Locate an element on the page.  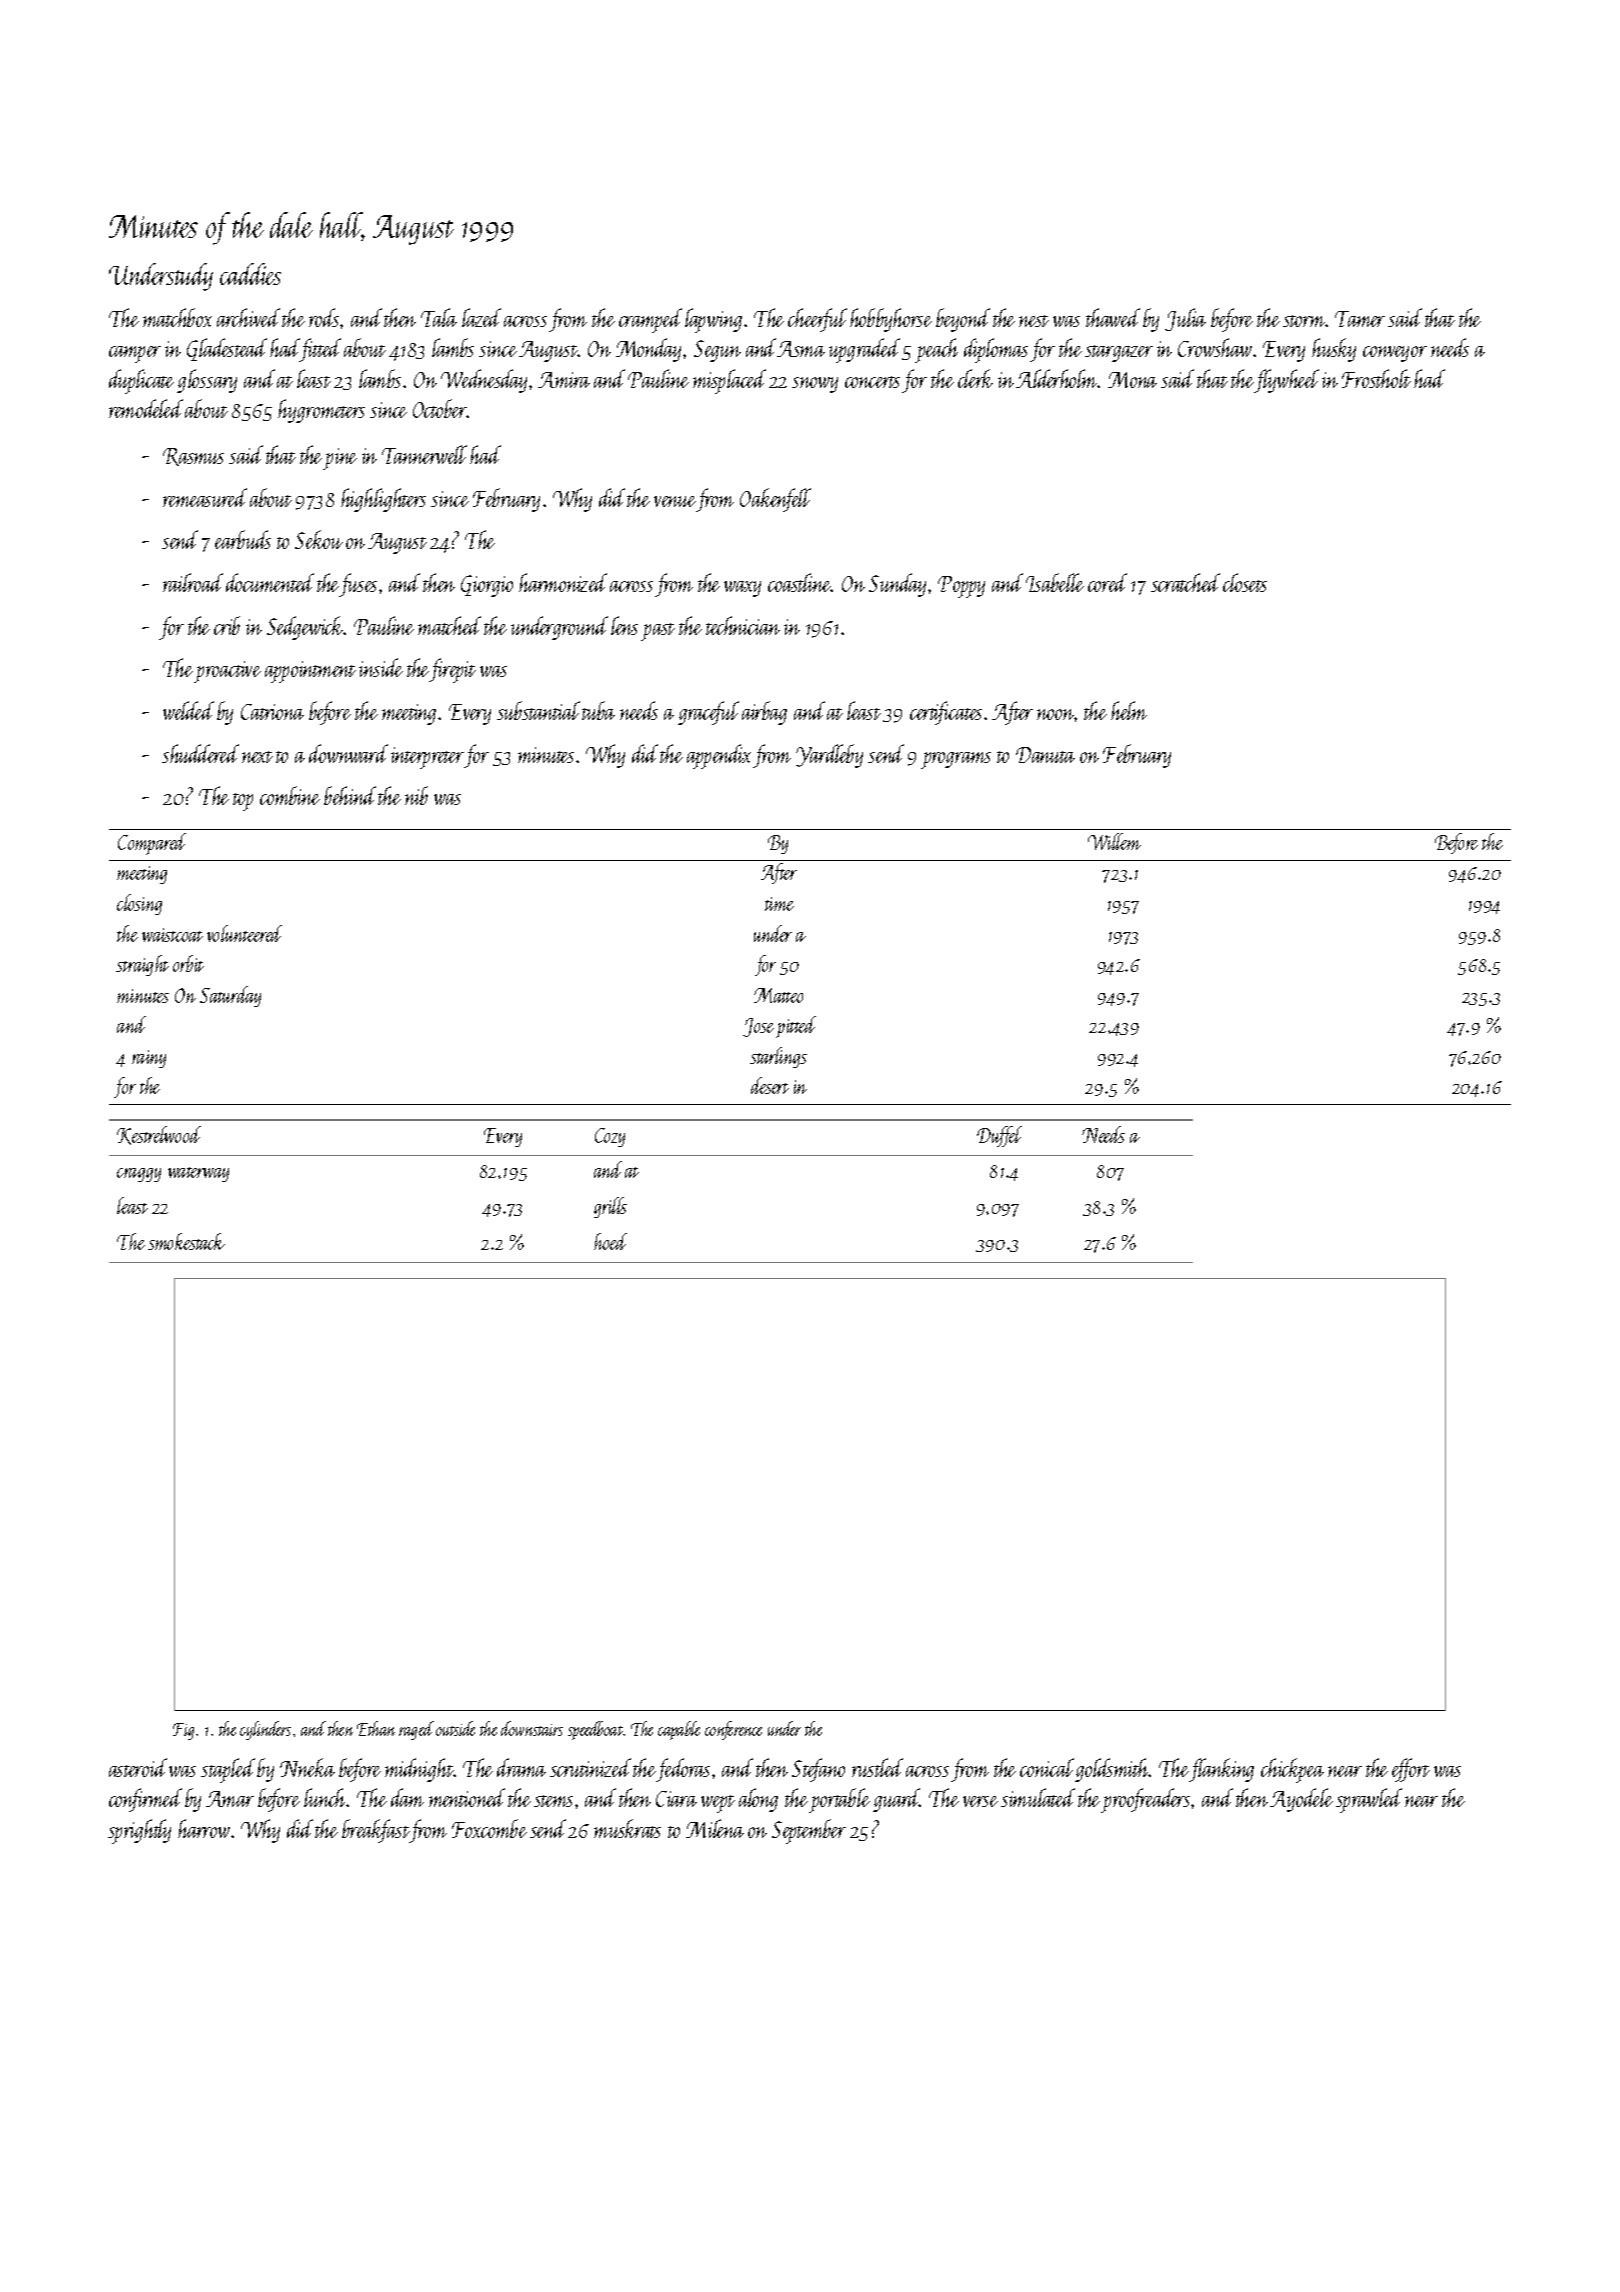
behind is located at coordinates (350, 795).
